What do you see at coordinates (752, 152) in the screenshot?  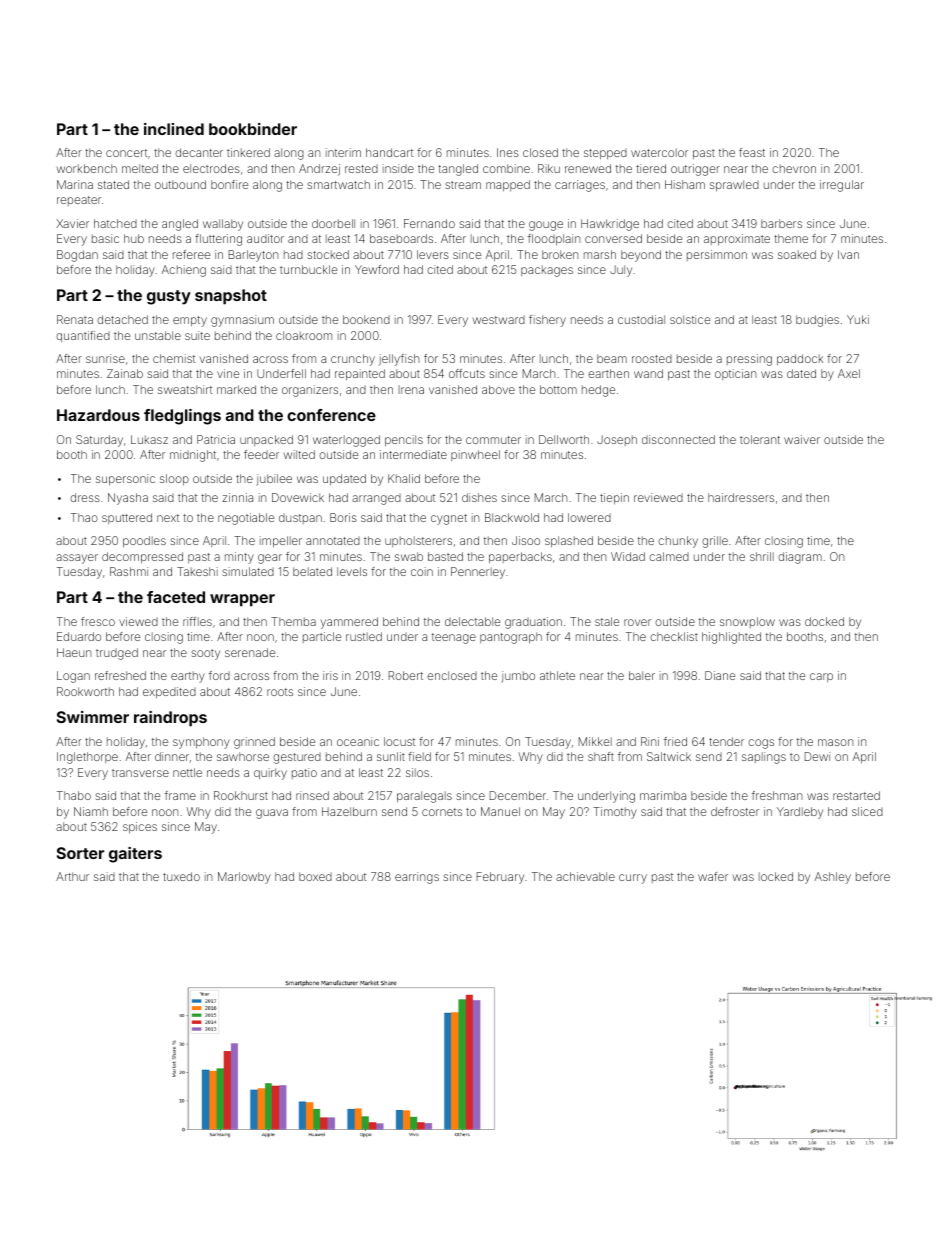 I see `feast` at bounding box center [752, 152].
